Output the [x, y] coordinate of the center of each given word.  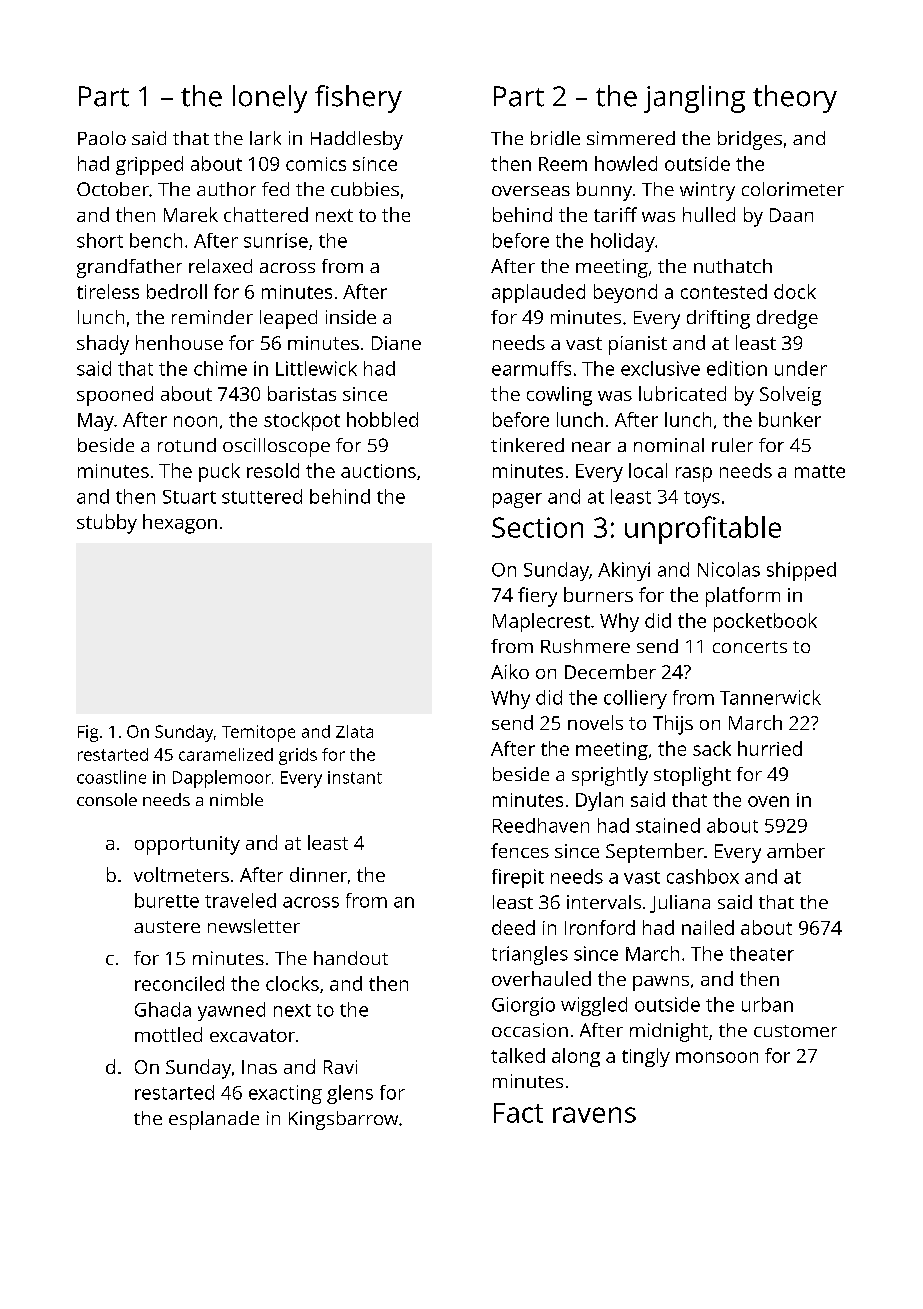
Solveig [790, 396]
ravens [594, 1115]
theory [795, 99]
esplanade [214, 1120]
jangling [694, 99]
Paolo [102, 138]
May [96, 422]
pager [517, 500]
